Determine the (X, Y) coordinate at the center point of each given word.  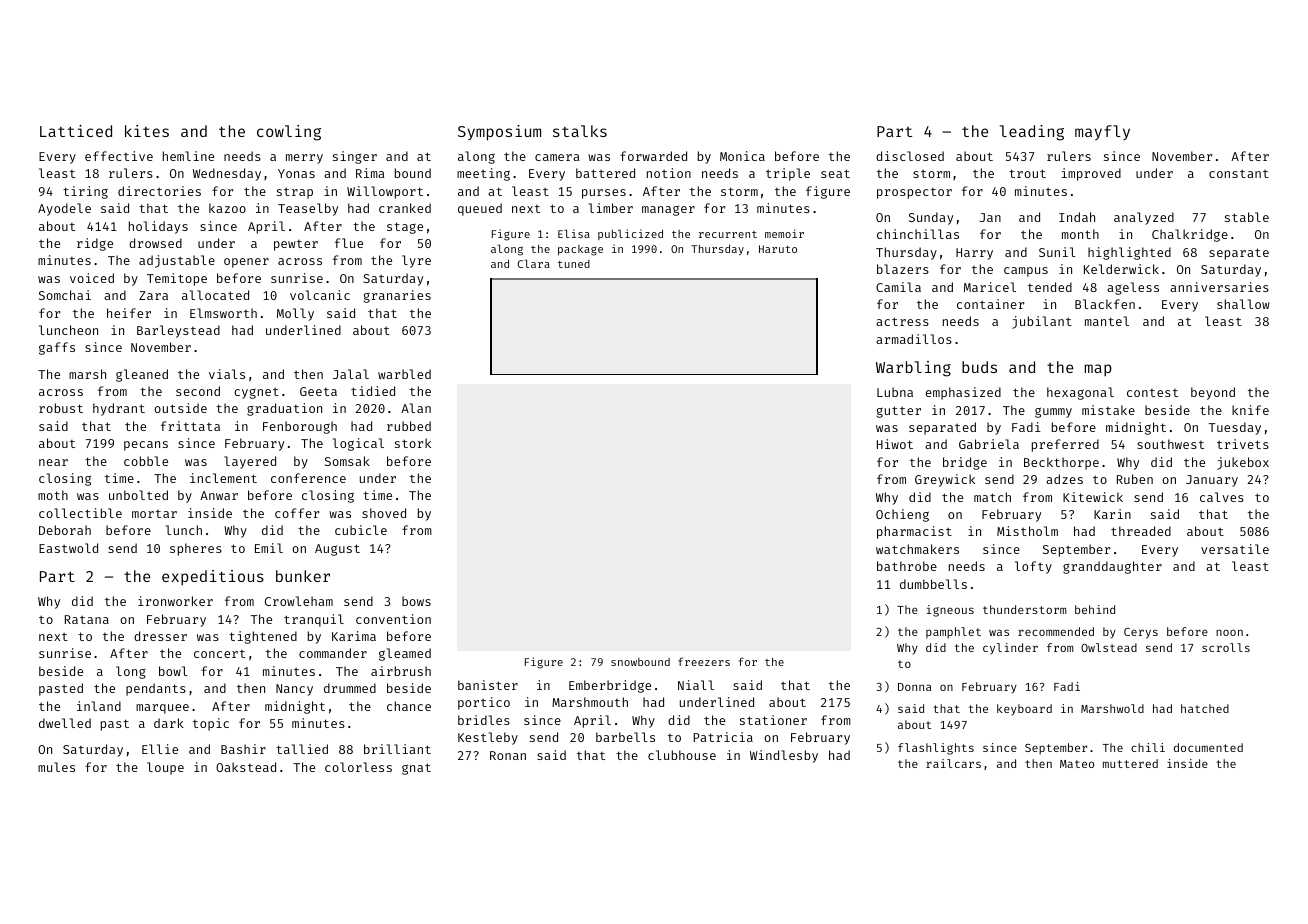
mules (56, 767)
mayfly (1102, 132)
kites (147, 131)
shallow (1243, 304)
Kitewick (1093, 497)
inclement (223, 478)
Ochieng (902, 515)
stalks (580, 131)
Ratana (87, 619)
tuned (574, 264)
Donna (914, 687)
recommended (1056, 631)
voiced (92, 278)
